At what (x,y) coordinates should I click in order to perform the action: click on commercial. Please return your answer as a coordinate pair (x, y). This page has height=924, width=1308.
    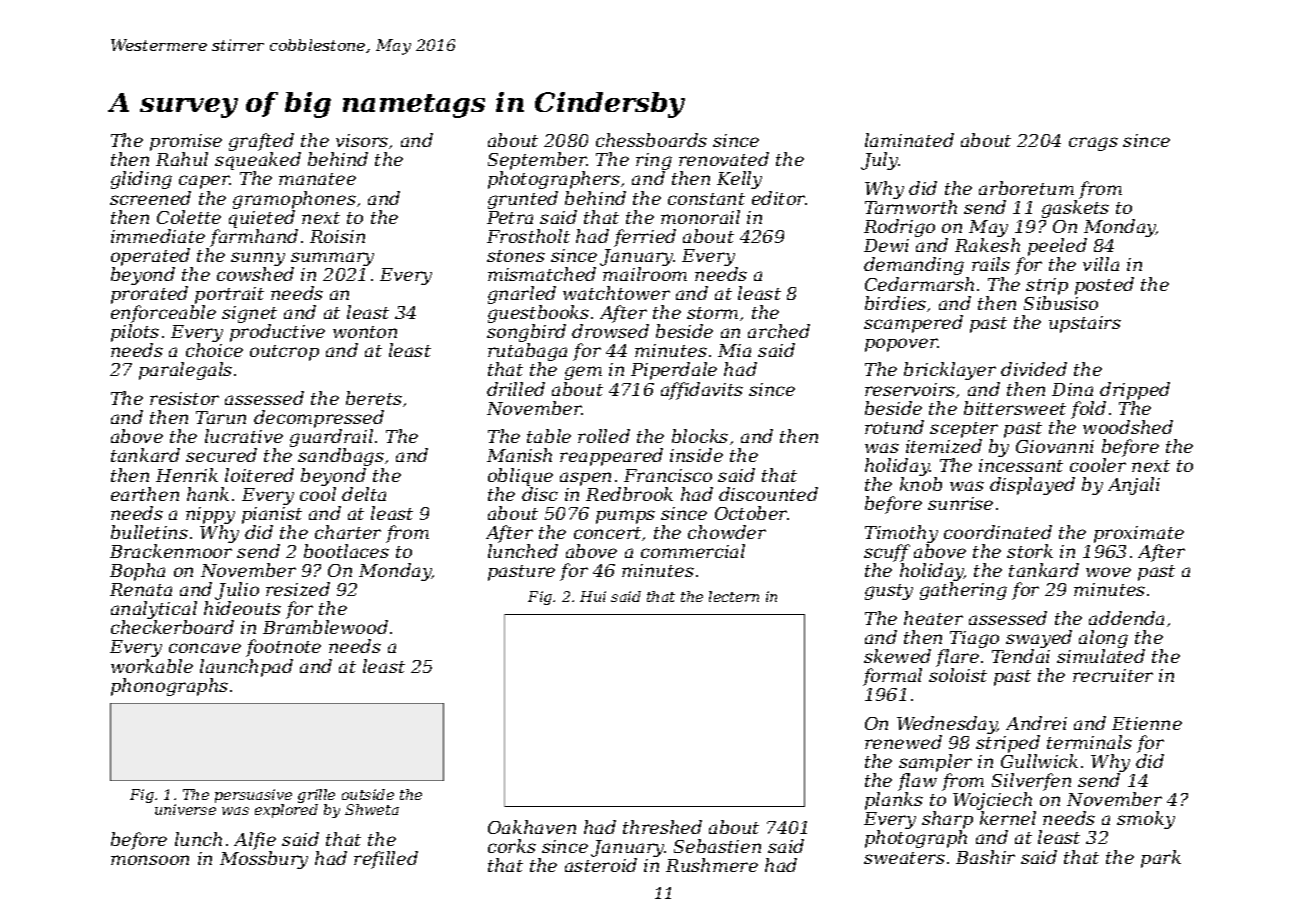
    Looking at the image, I should click on (693, 551).
